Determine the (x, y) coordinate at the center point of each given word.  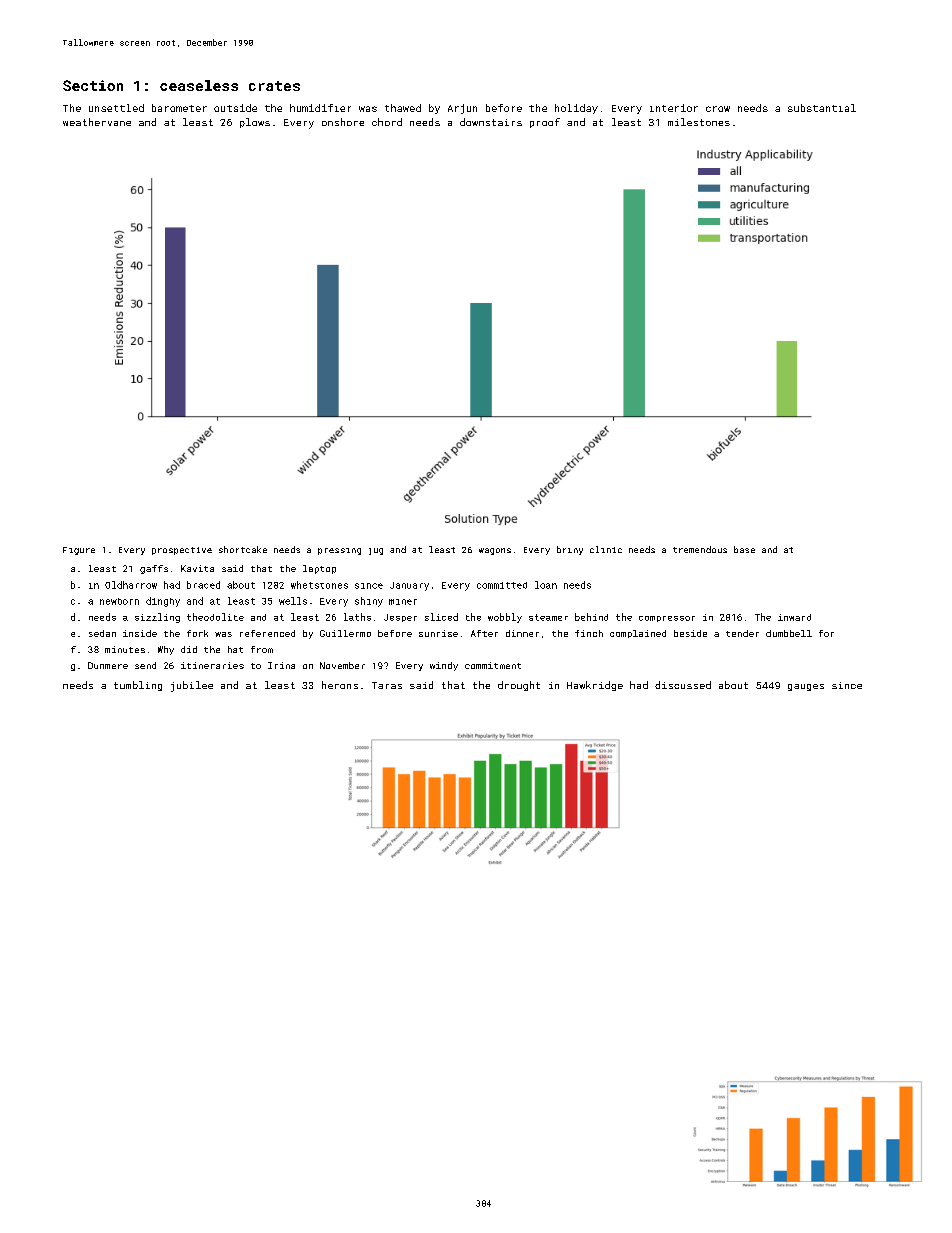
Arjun (462, 109)
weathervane (97, 122)
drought (519, 686)
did (189, 649)
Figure (79, 551)
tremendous (700, 549)
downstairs (491, 122)
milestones (699, 122)
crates (274, 86)
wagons (495, 551)
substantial (822, 108)
